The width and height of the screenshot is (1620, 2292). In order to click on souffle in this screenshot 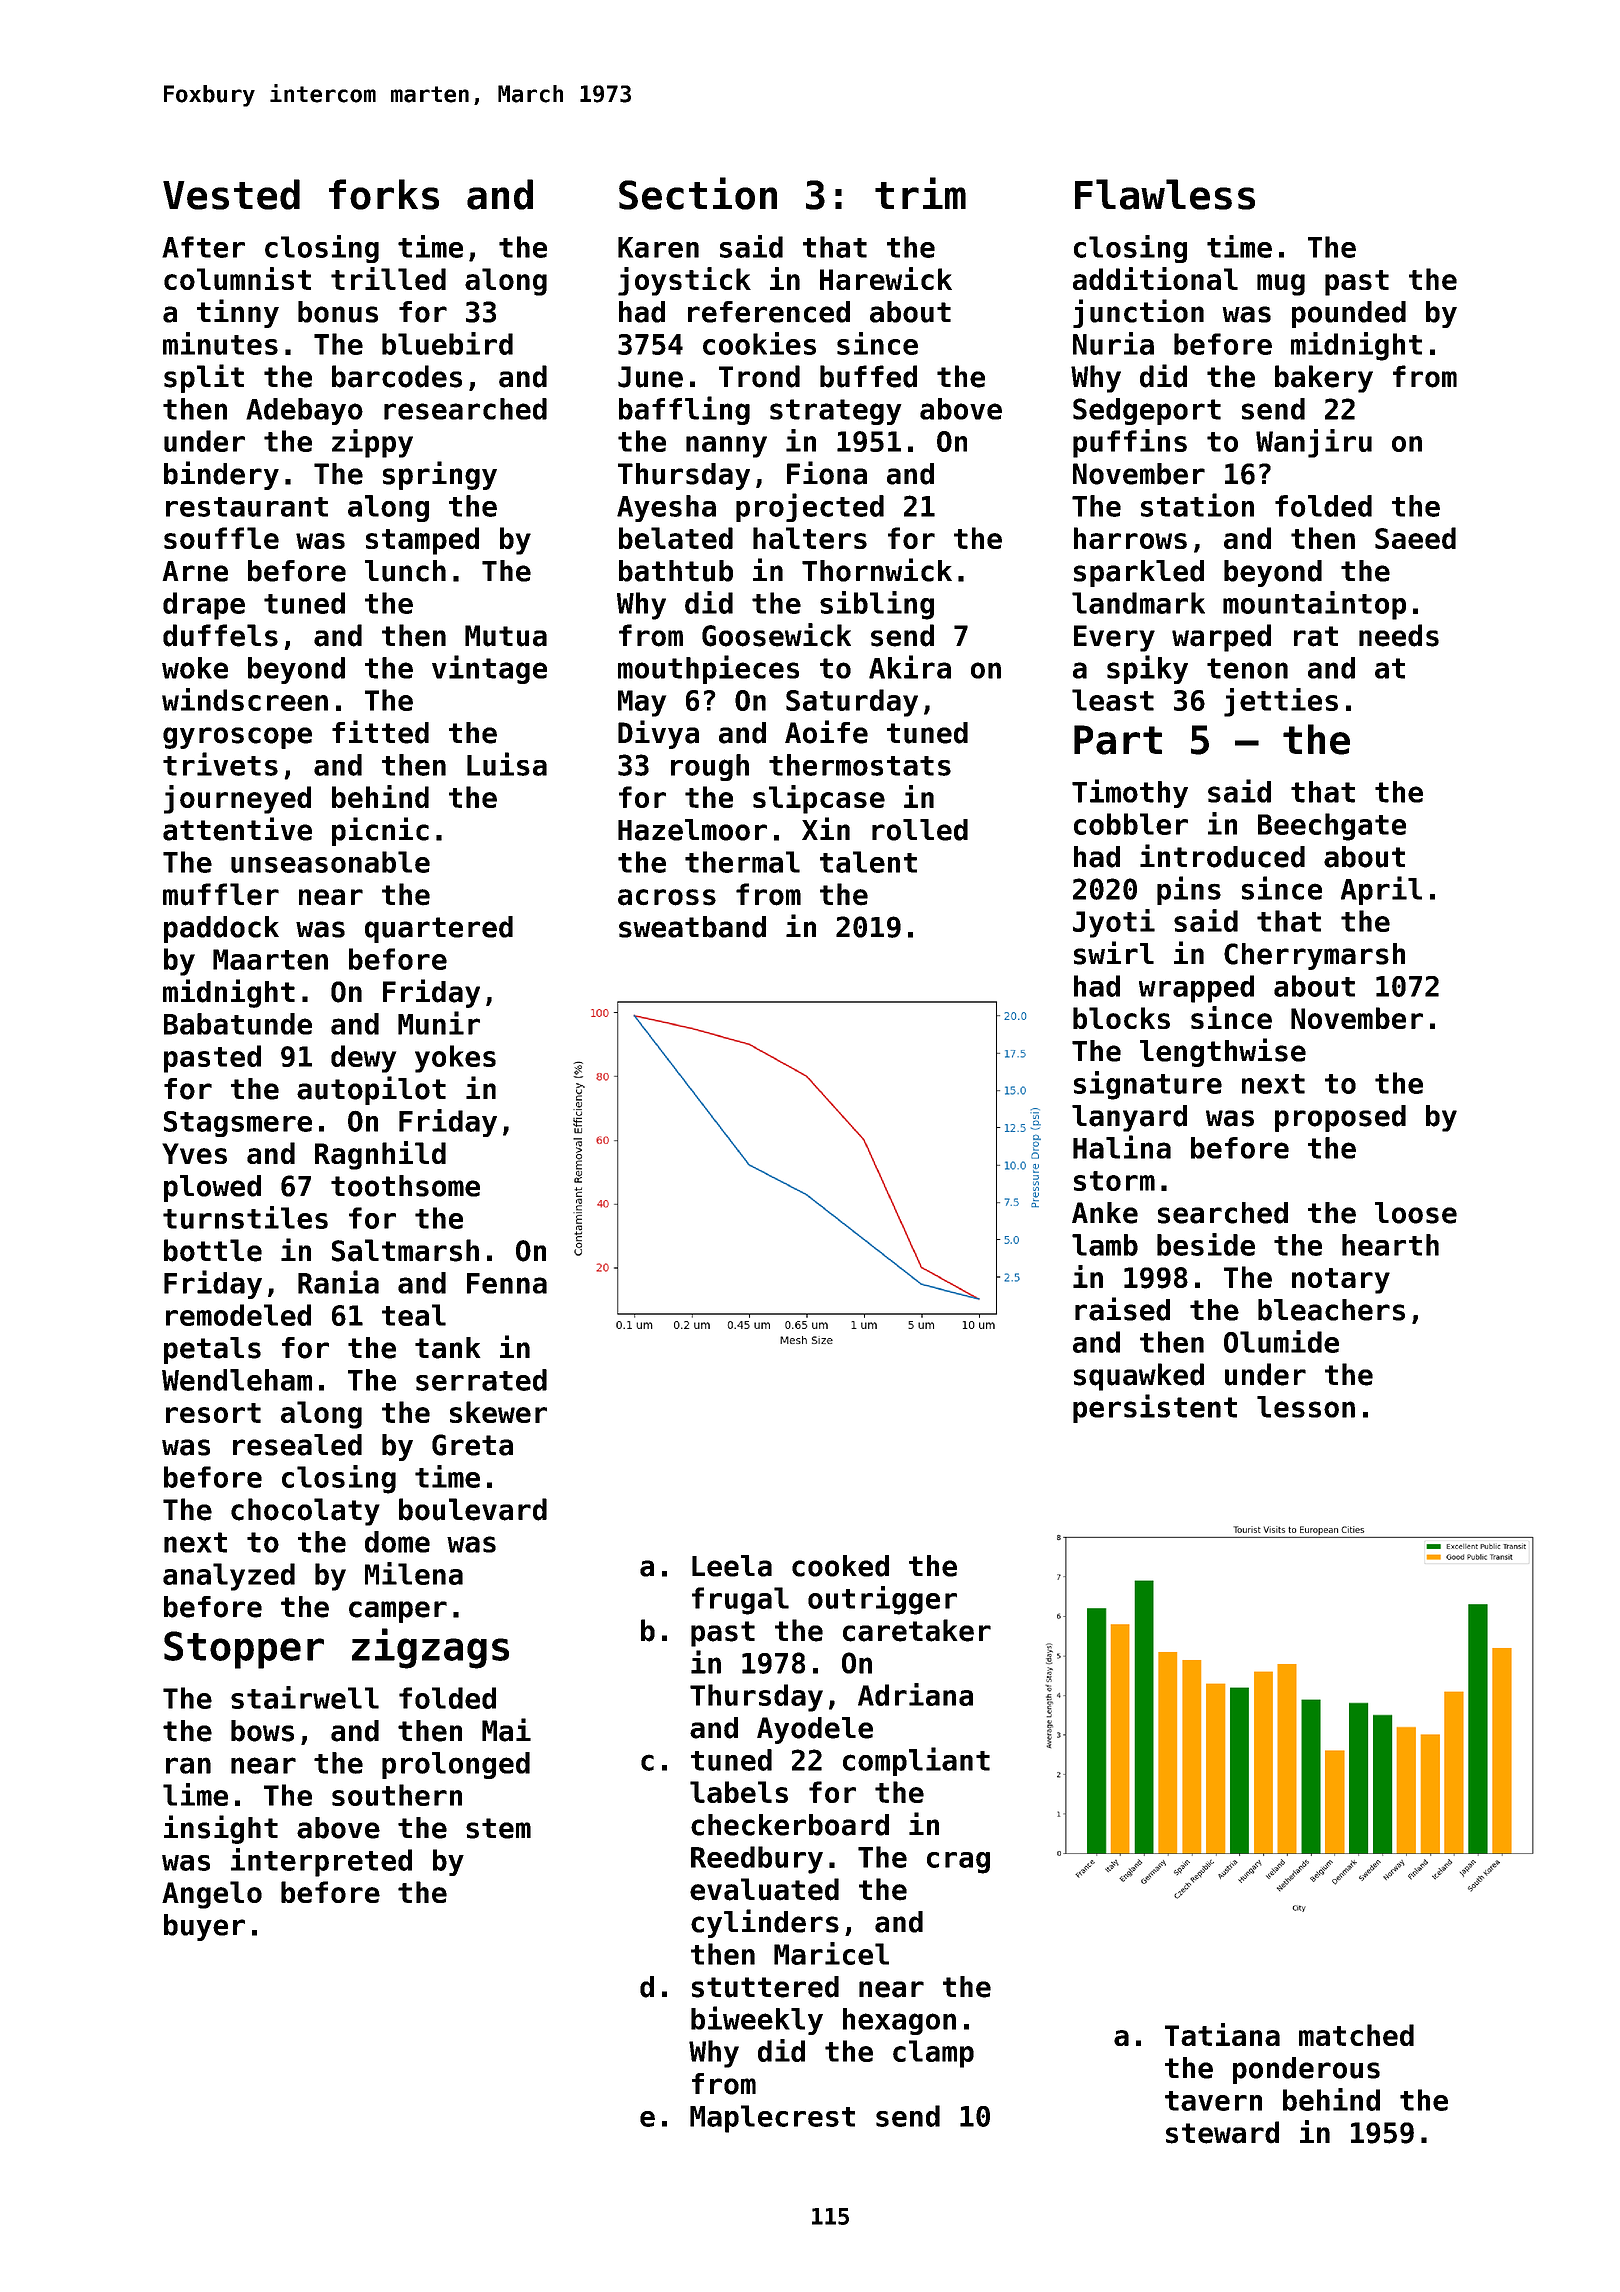, I will do `click(221, 538)`.
